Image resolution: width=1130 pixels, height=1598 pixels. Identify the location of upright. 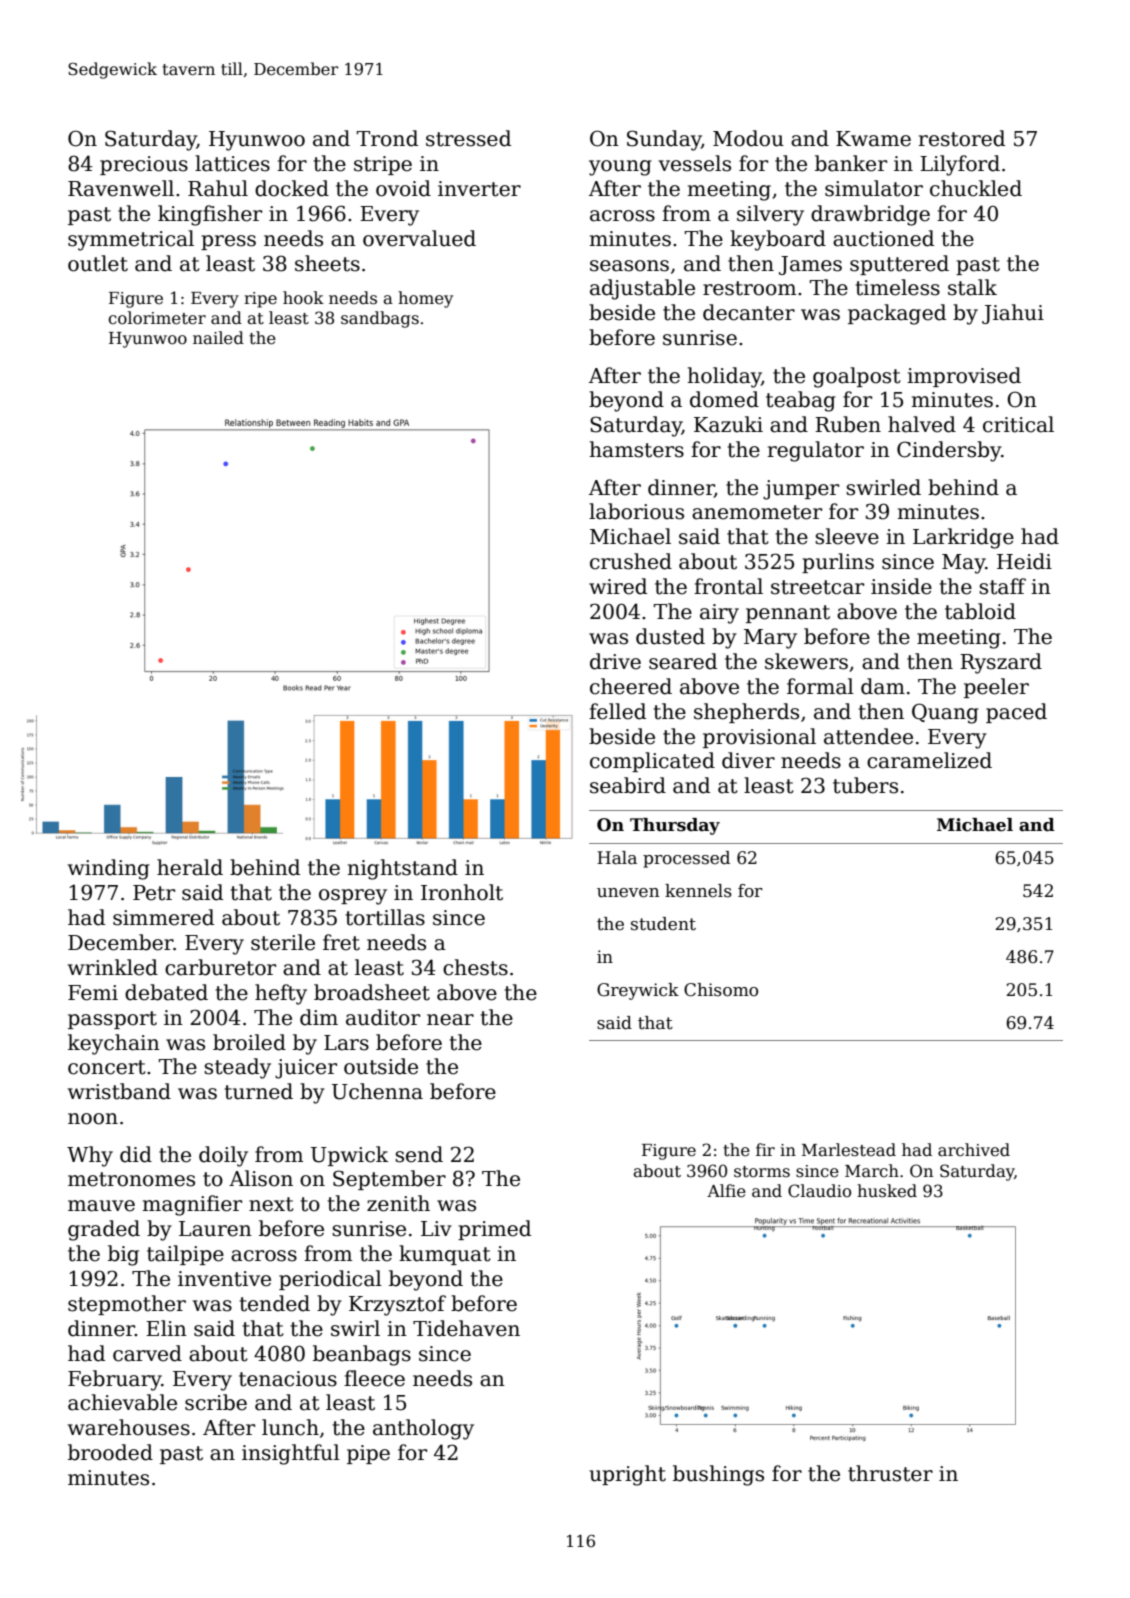
(627, 1475).
